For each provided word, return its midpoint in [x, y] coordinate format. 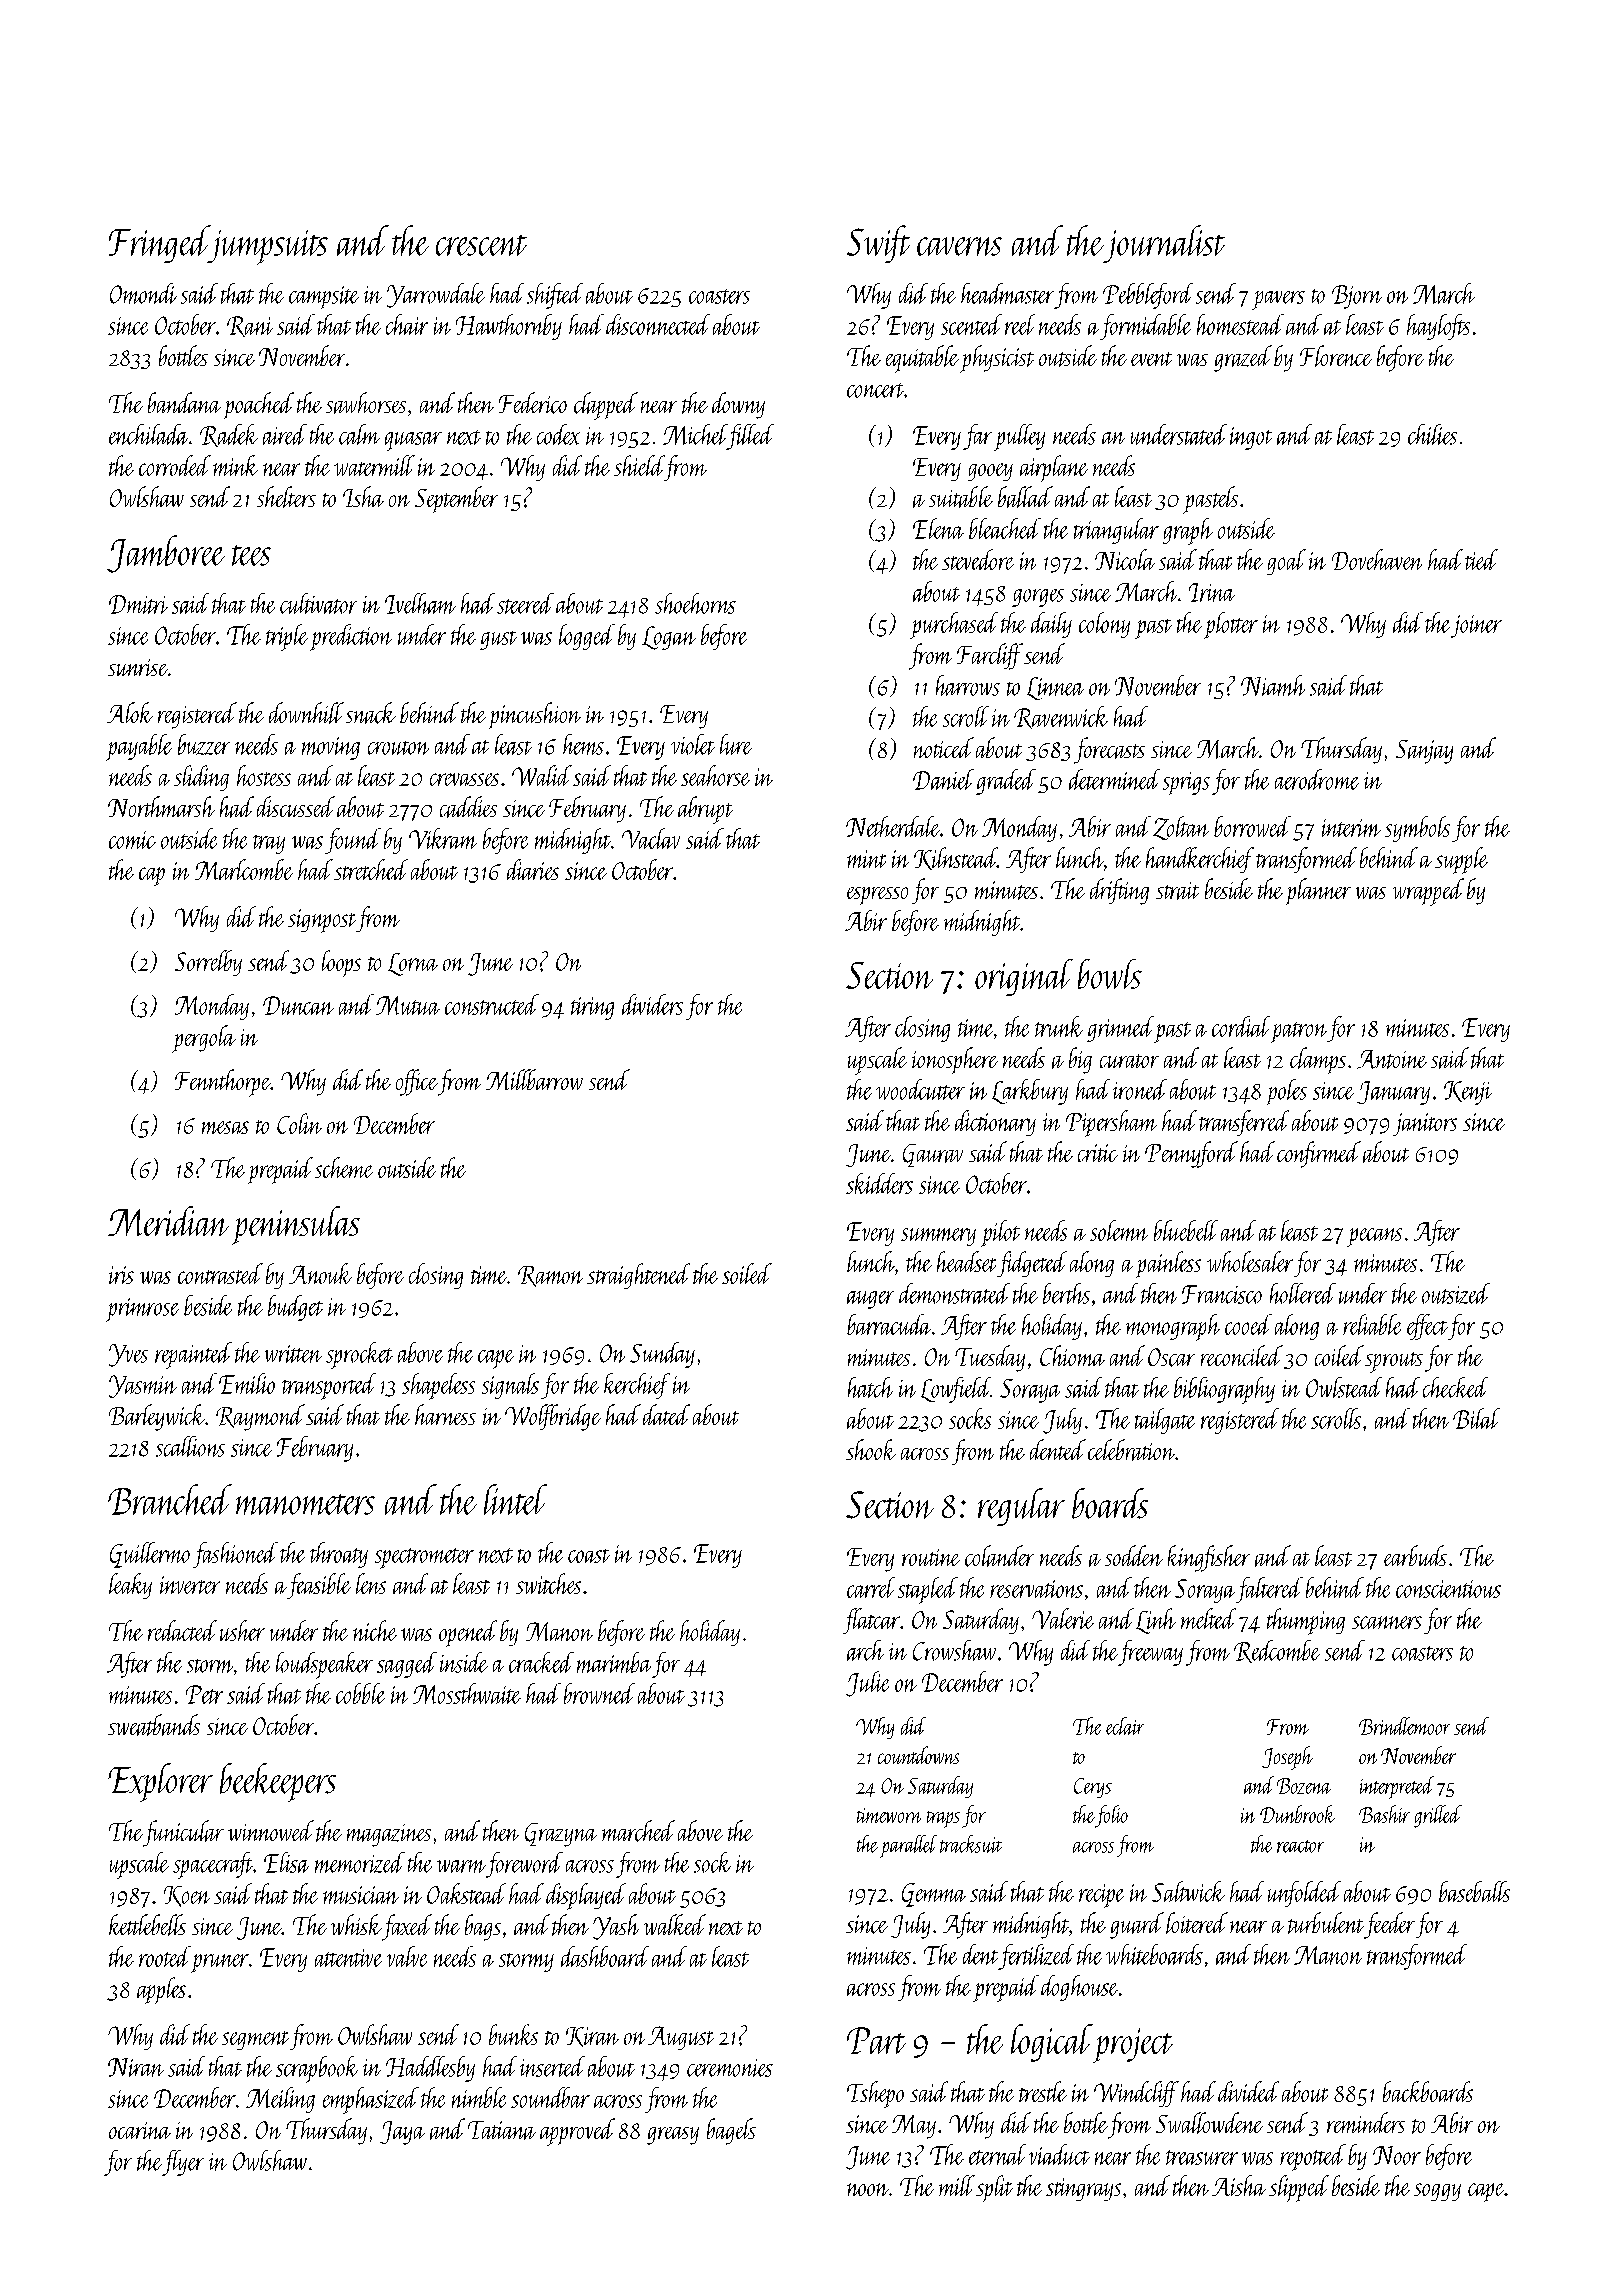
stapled [928, 1590]
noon [868, 2189]
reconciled [1242, 1355]
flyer [183, 2163]
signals [510, 1386]
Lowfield [956, 1390]
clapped [606, 406]
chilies [1432, 434]
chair [407, 324]
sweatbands [154, 1725]
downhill [306, 713]
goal [1286, 562]
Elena [938, 528]
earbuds [1415, 1555]
